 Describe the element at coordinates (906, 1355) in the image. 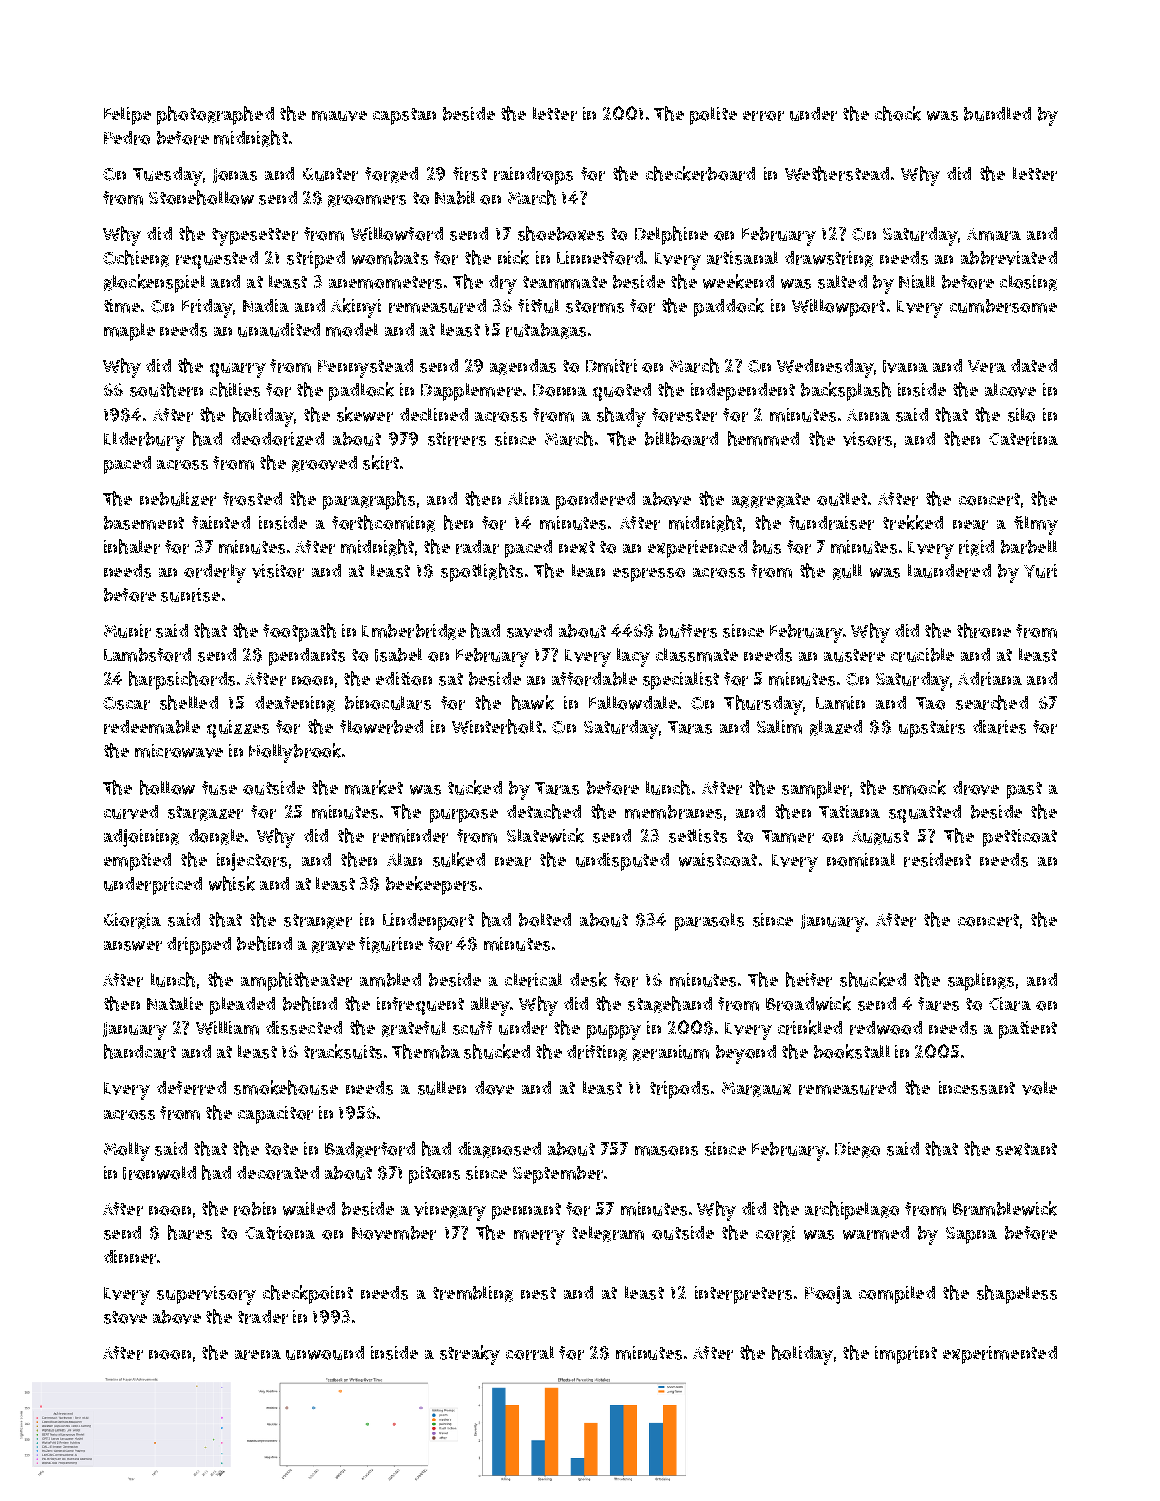

I see `imprint` at that location.
